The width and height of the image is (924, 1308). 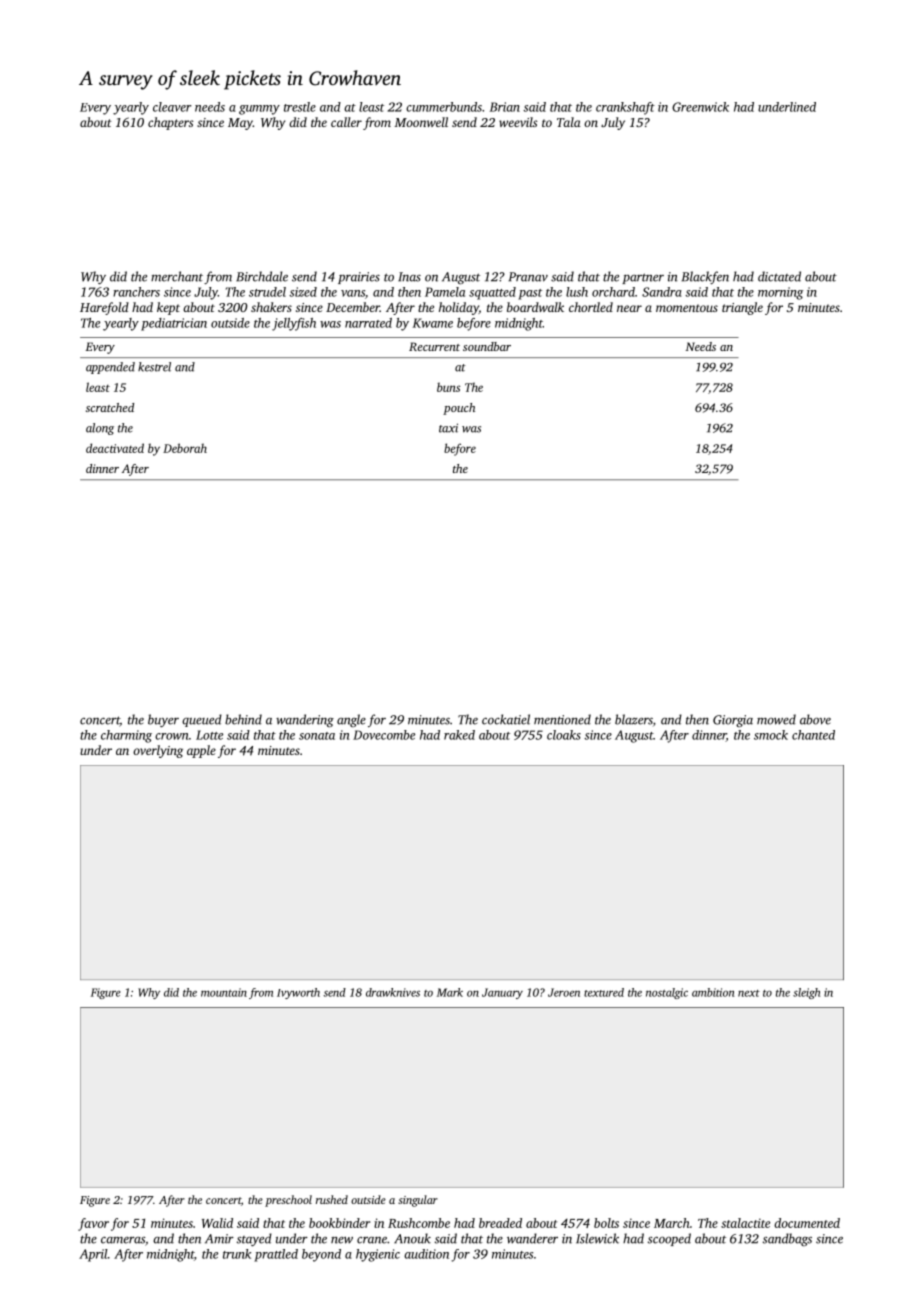 What do you see at coordinates (776, 719) in the image?
I see `mowed` at bounding box center [776, 719].
